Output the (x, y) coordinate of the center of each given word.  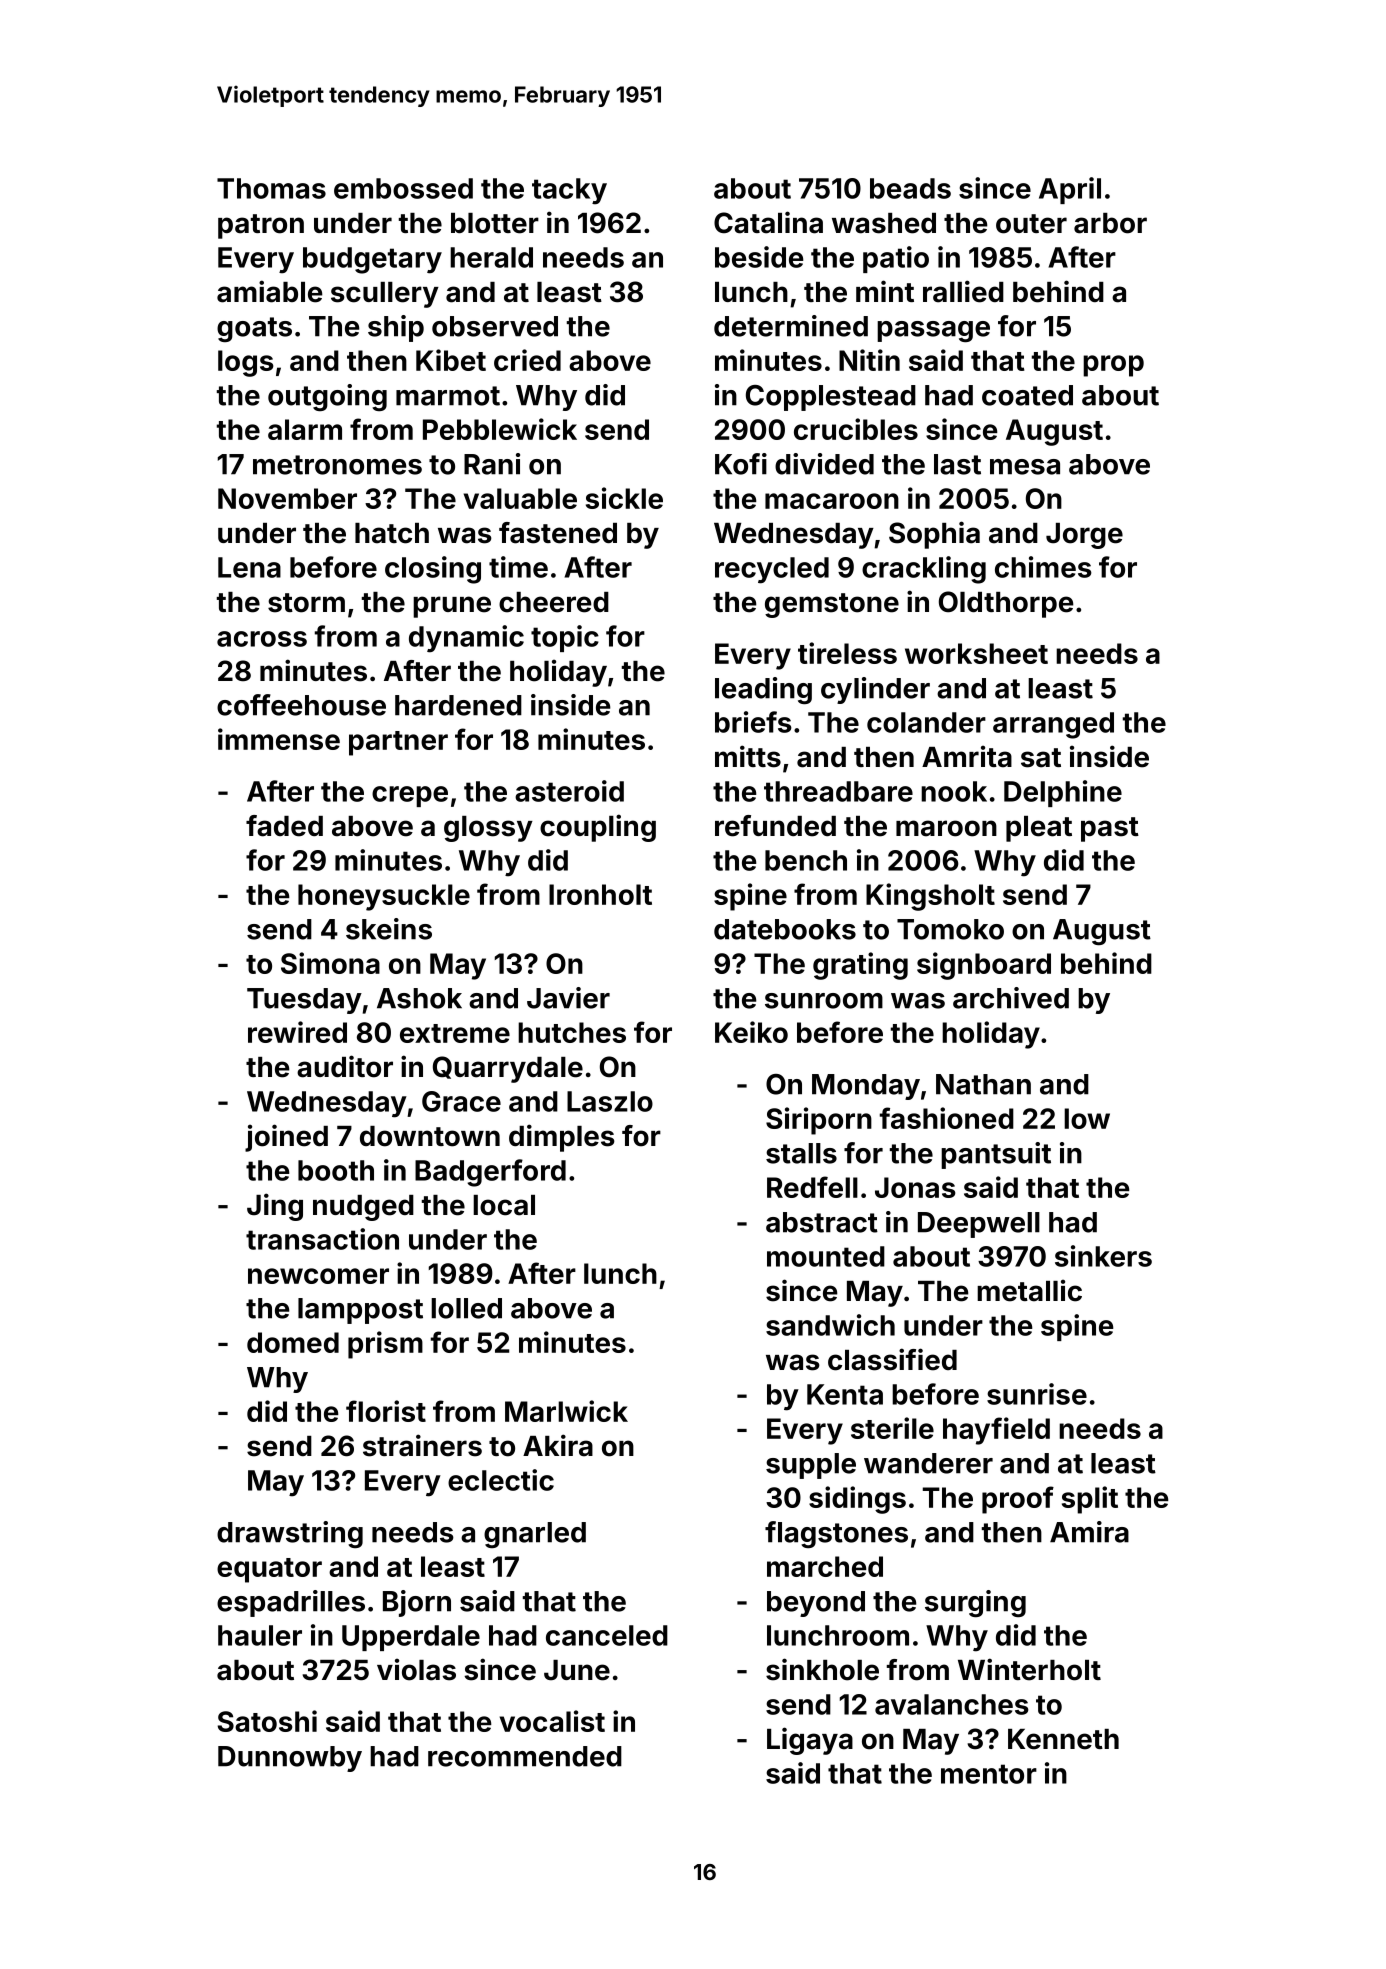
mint (885, 291)
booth (336, 1170)
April (1070, 190)
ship (396, 328)
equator (269, 1570)
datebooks (785, 929)
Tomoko (950, 929)
